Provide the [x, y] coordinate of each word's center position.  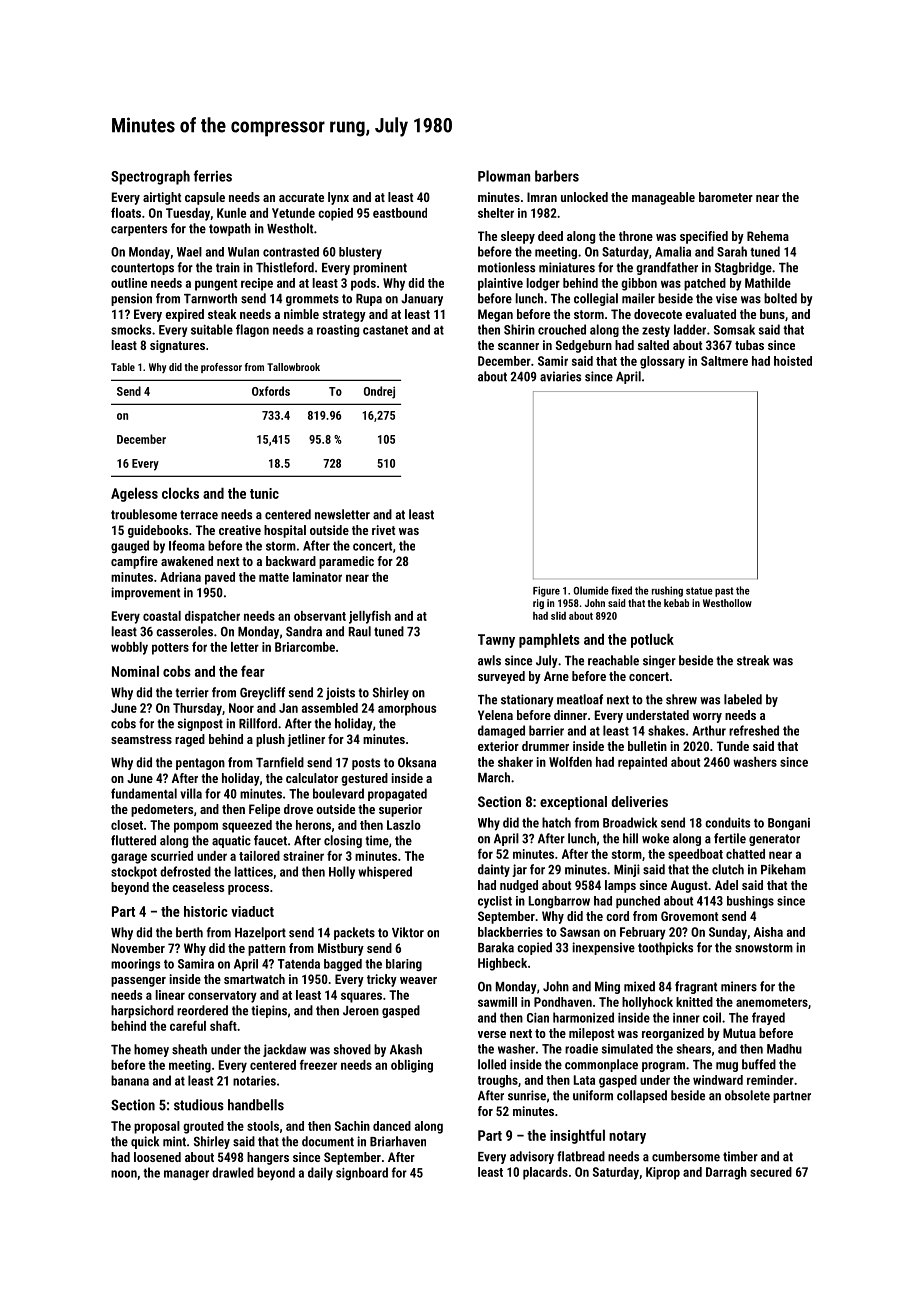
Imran [542, 197]
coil [712, 1017]
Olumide [591, 590]
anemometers [772, 1002]
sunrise [527, 1095]
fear [253, 671]
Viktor [408, 932]
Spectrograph [150, 177]
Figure [546, 591]
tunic [264, 493]
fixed [621, 590]
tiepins [269, 1011]
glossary [662, 362]
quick [145, 1142]
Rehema [768, 236]
